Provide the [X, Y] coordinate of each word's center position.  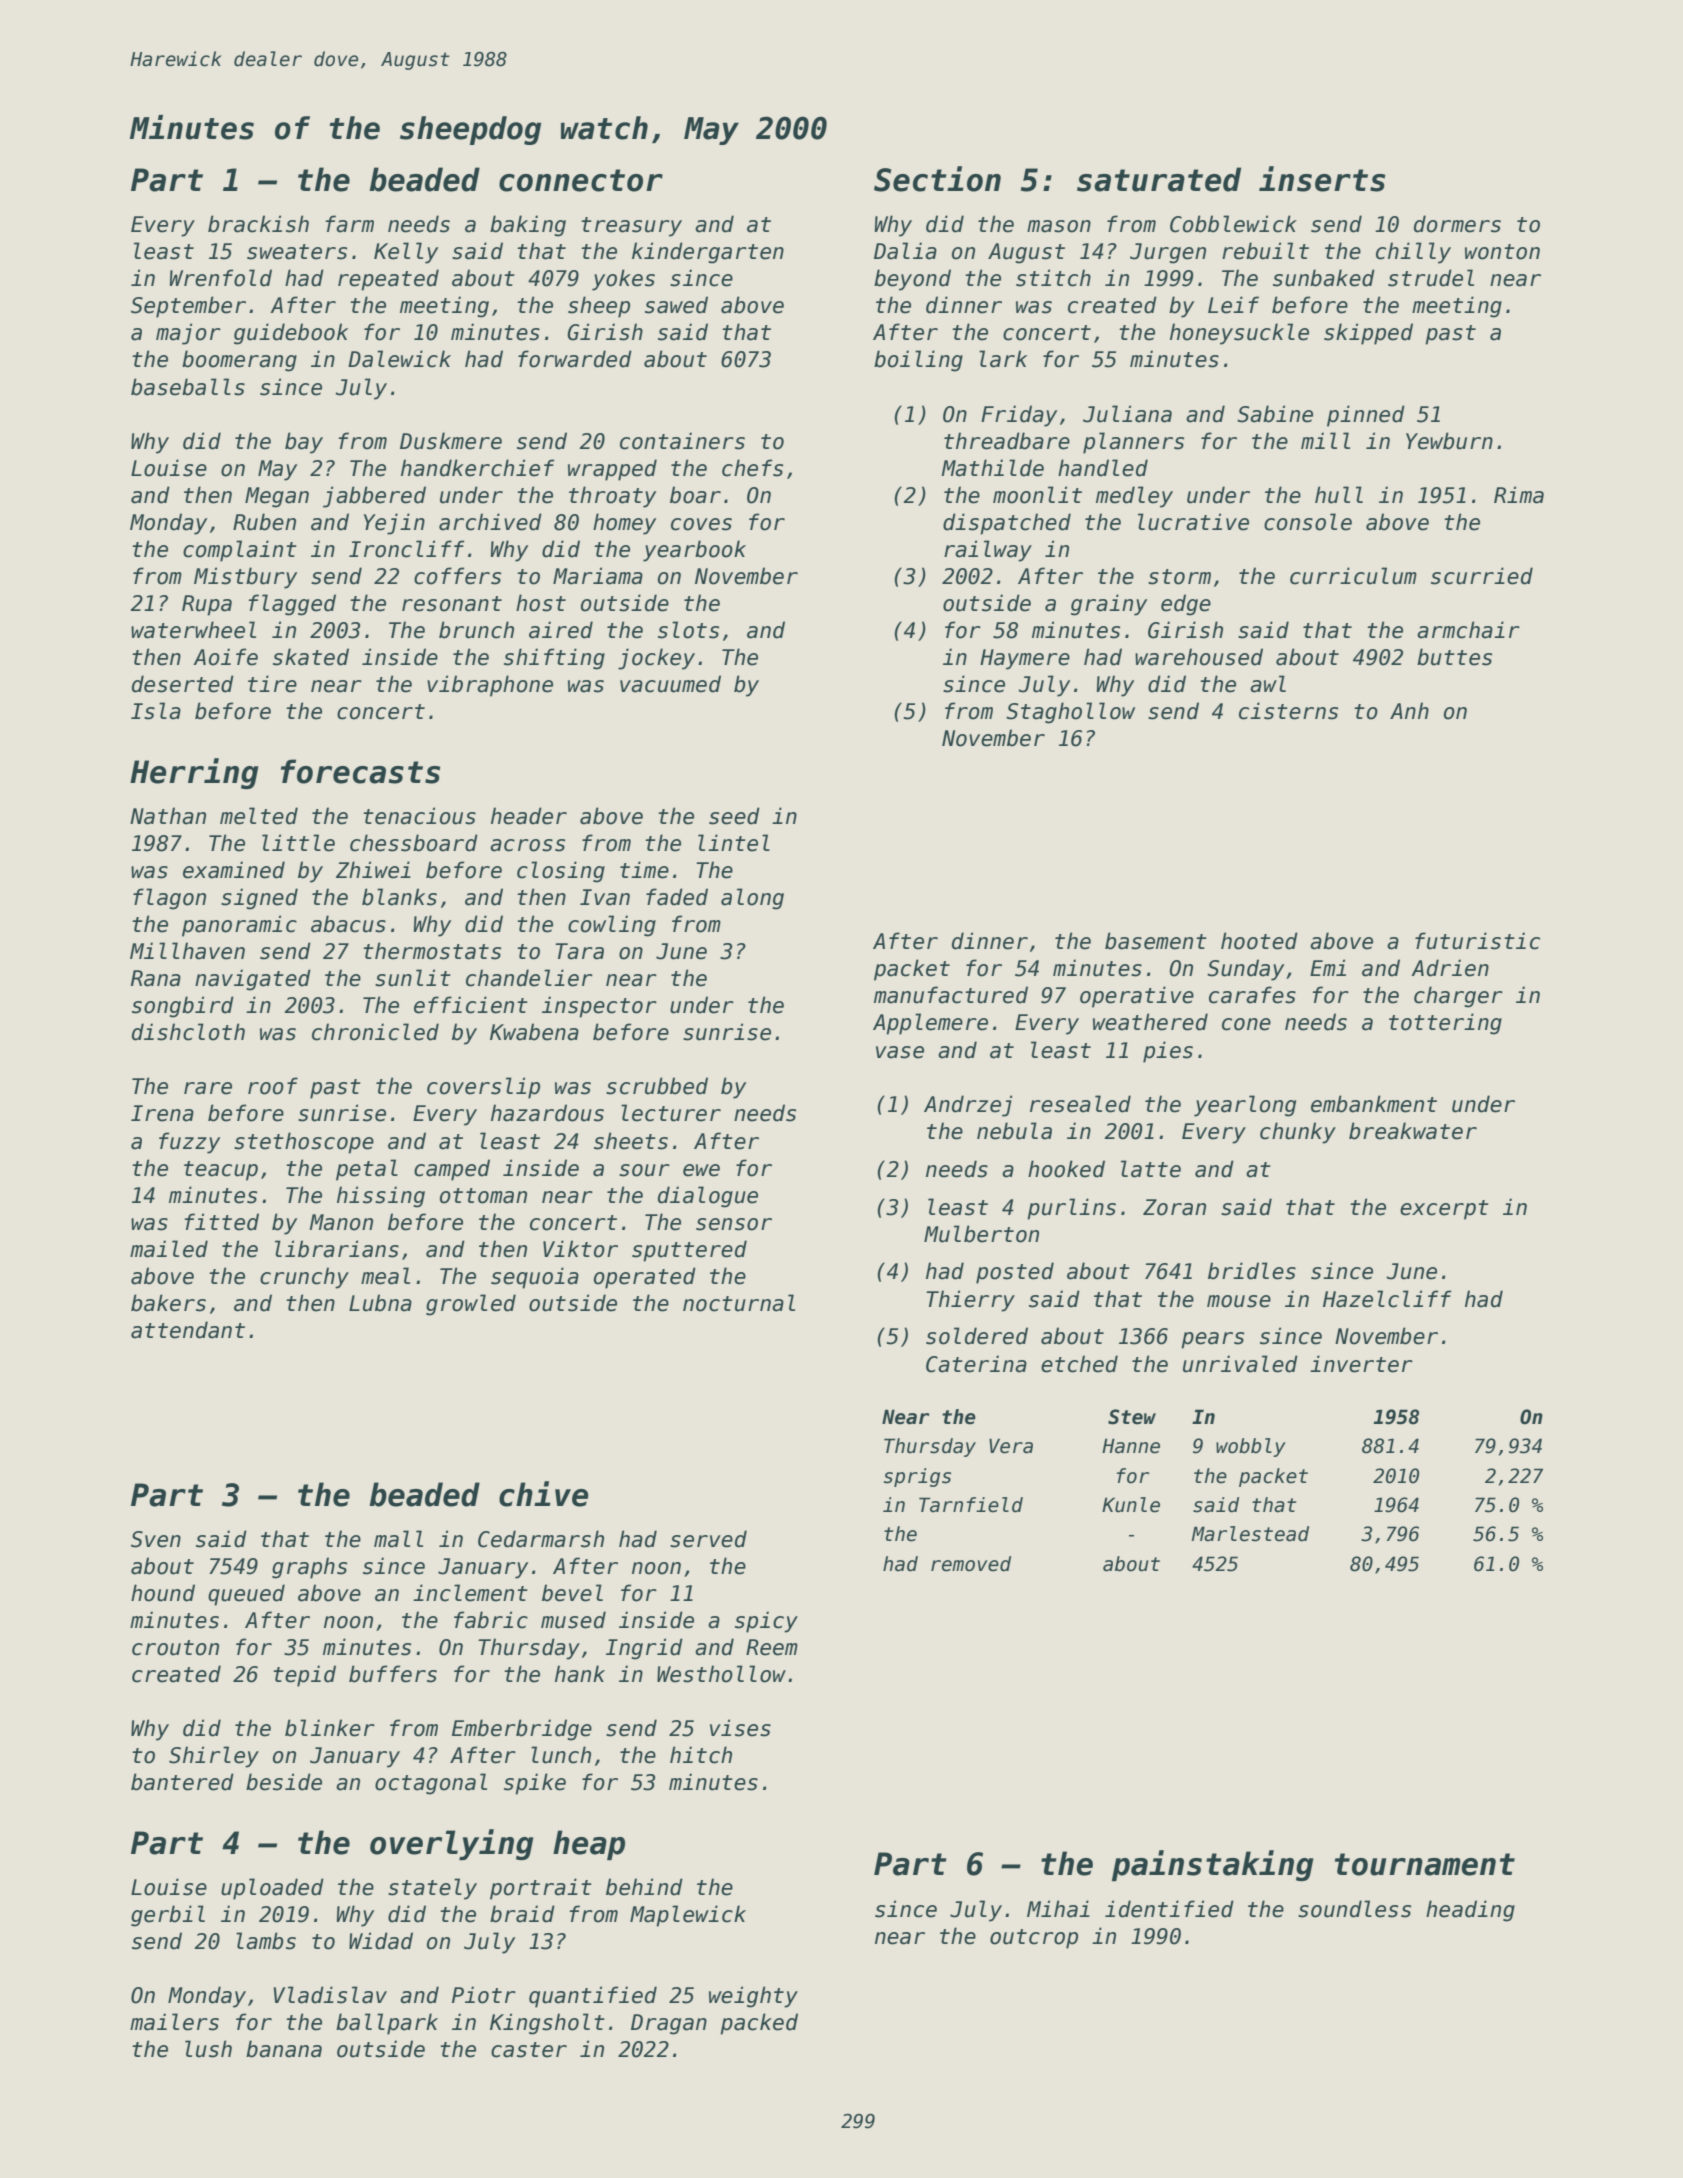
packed [759, 2024]
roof [273, 1086]
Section [937, 179]
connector [581, 180]
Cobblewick [1233, 224]
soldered [977, 1336]
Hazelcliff [1387, 1299]
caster [529, 2050]
